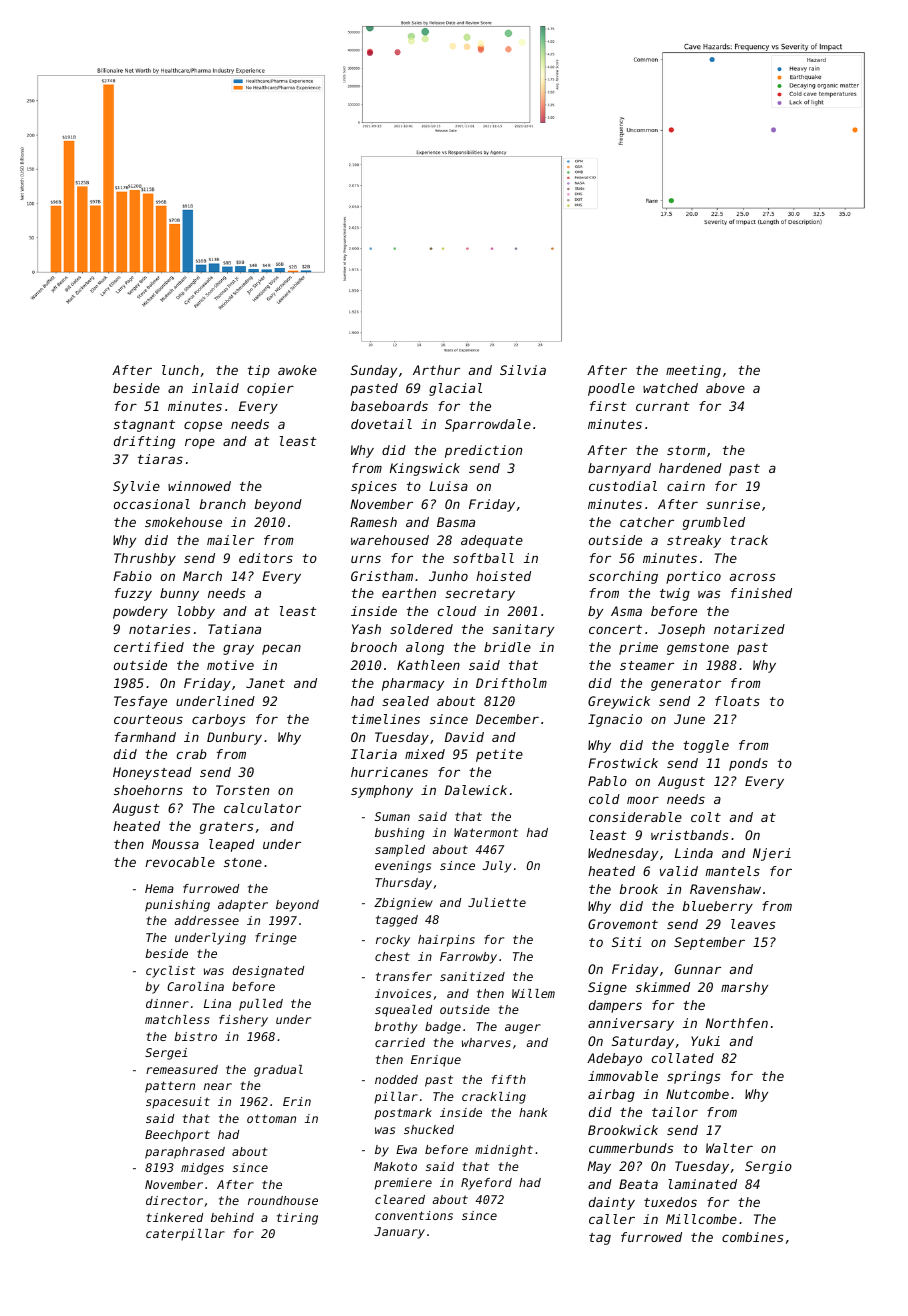 The image size is (908, 1316). Describe the element at coordinates (486, 832) in the document. I see `Watermont` at that location.
